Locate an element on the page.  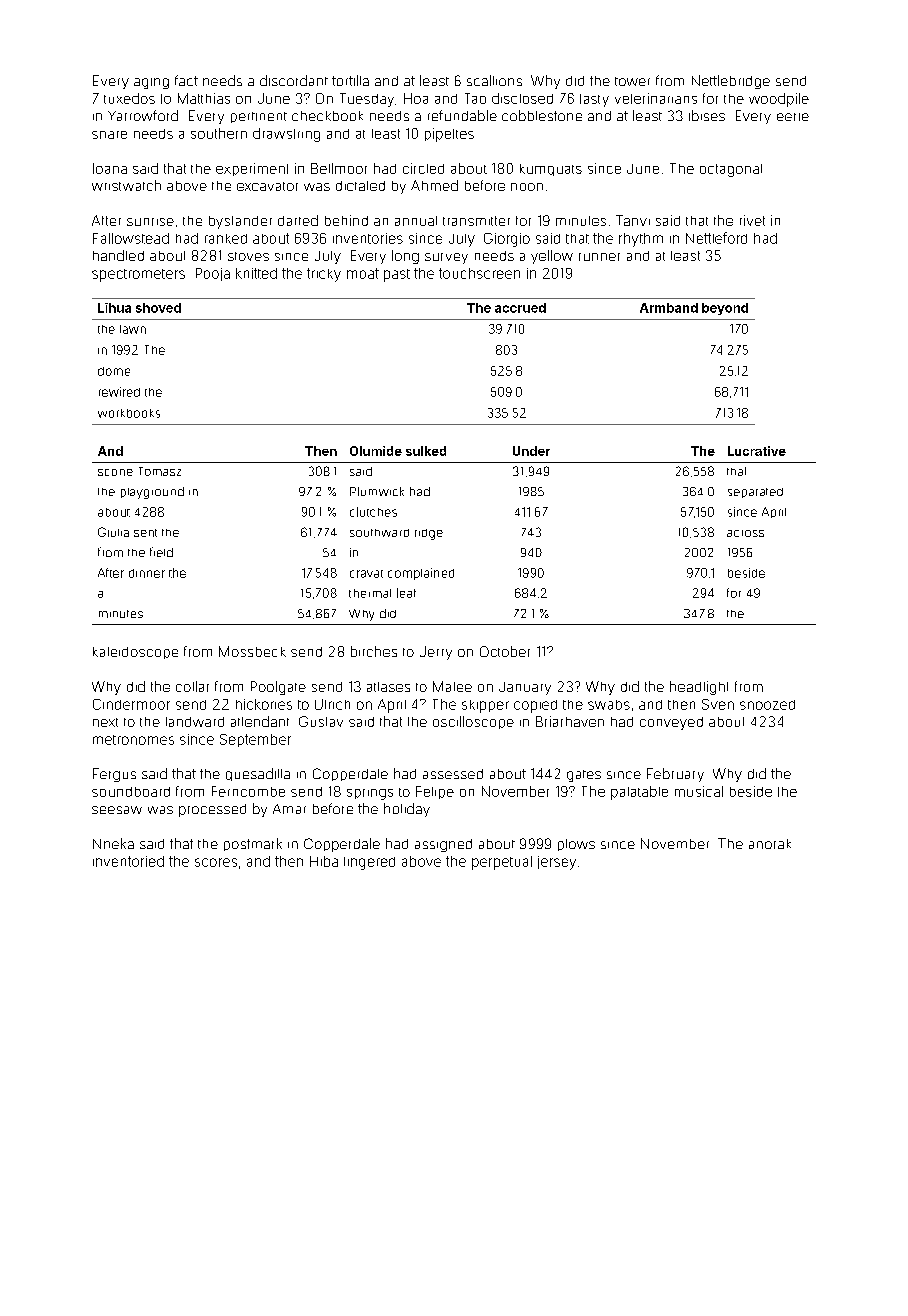
pipettes is located at coordinates (449, 135).
